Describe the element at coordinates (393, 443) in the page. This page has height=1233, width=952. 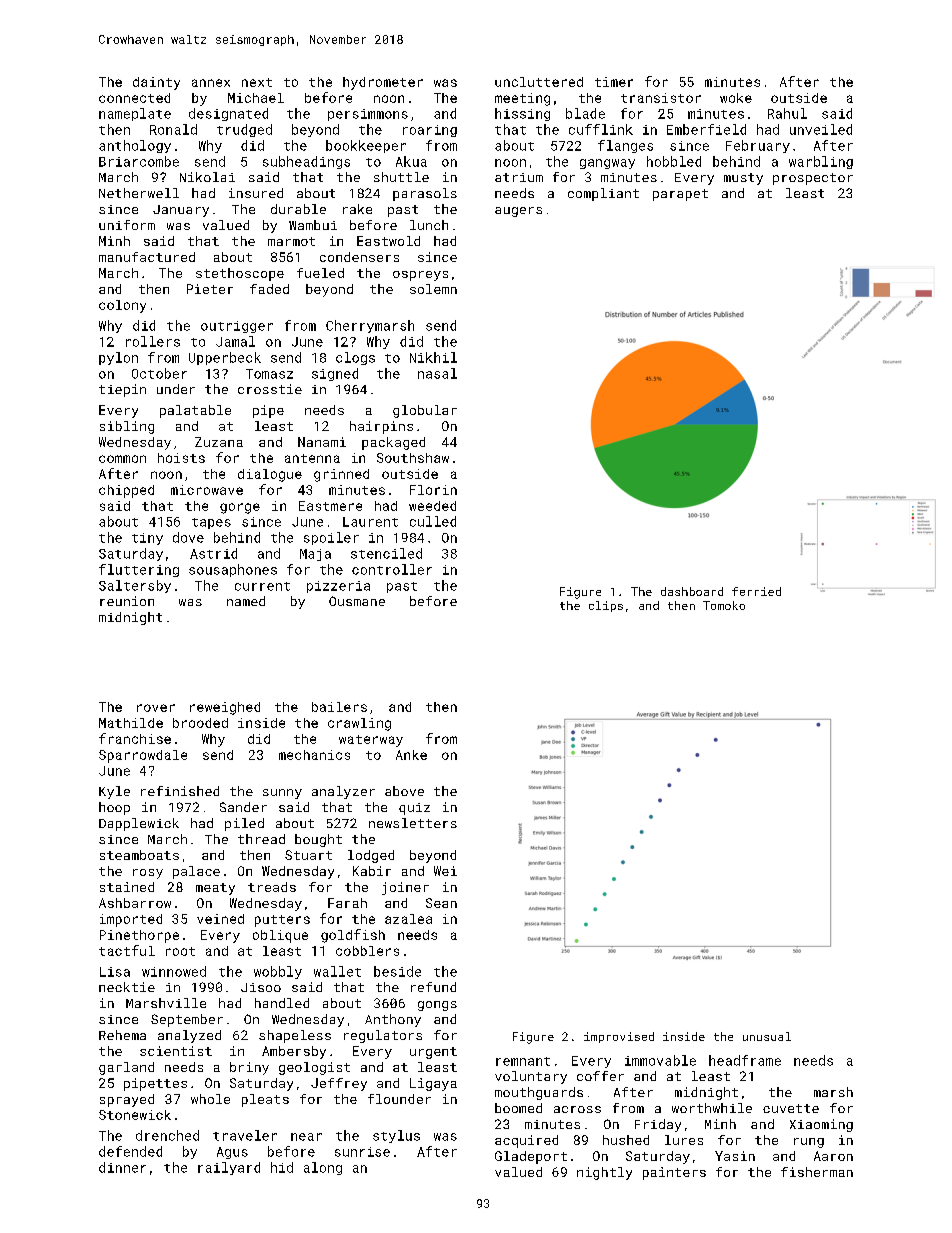
I see `packaged` at that location.
